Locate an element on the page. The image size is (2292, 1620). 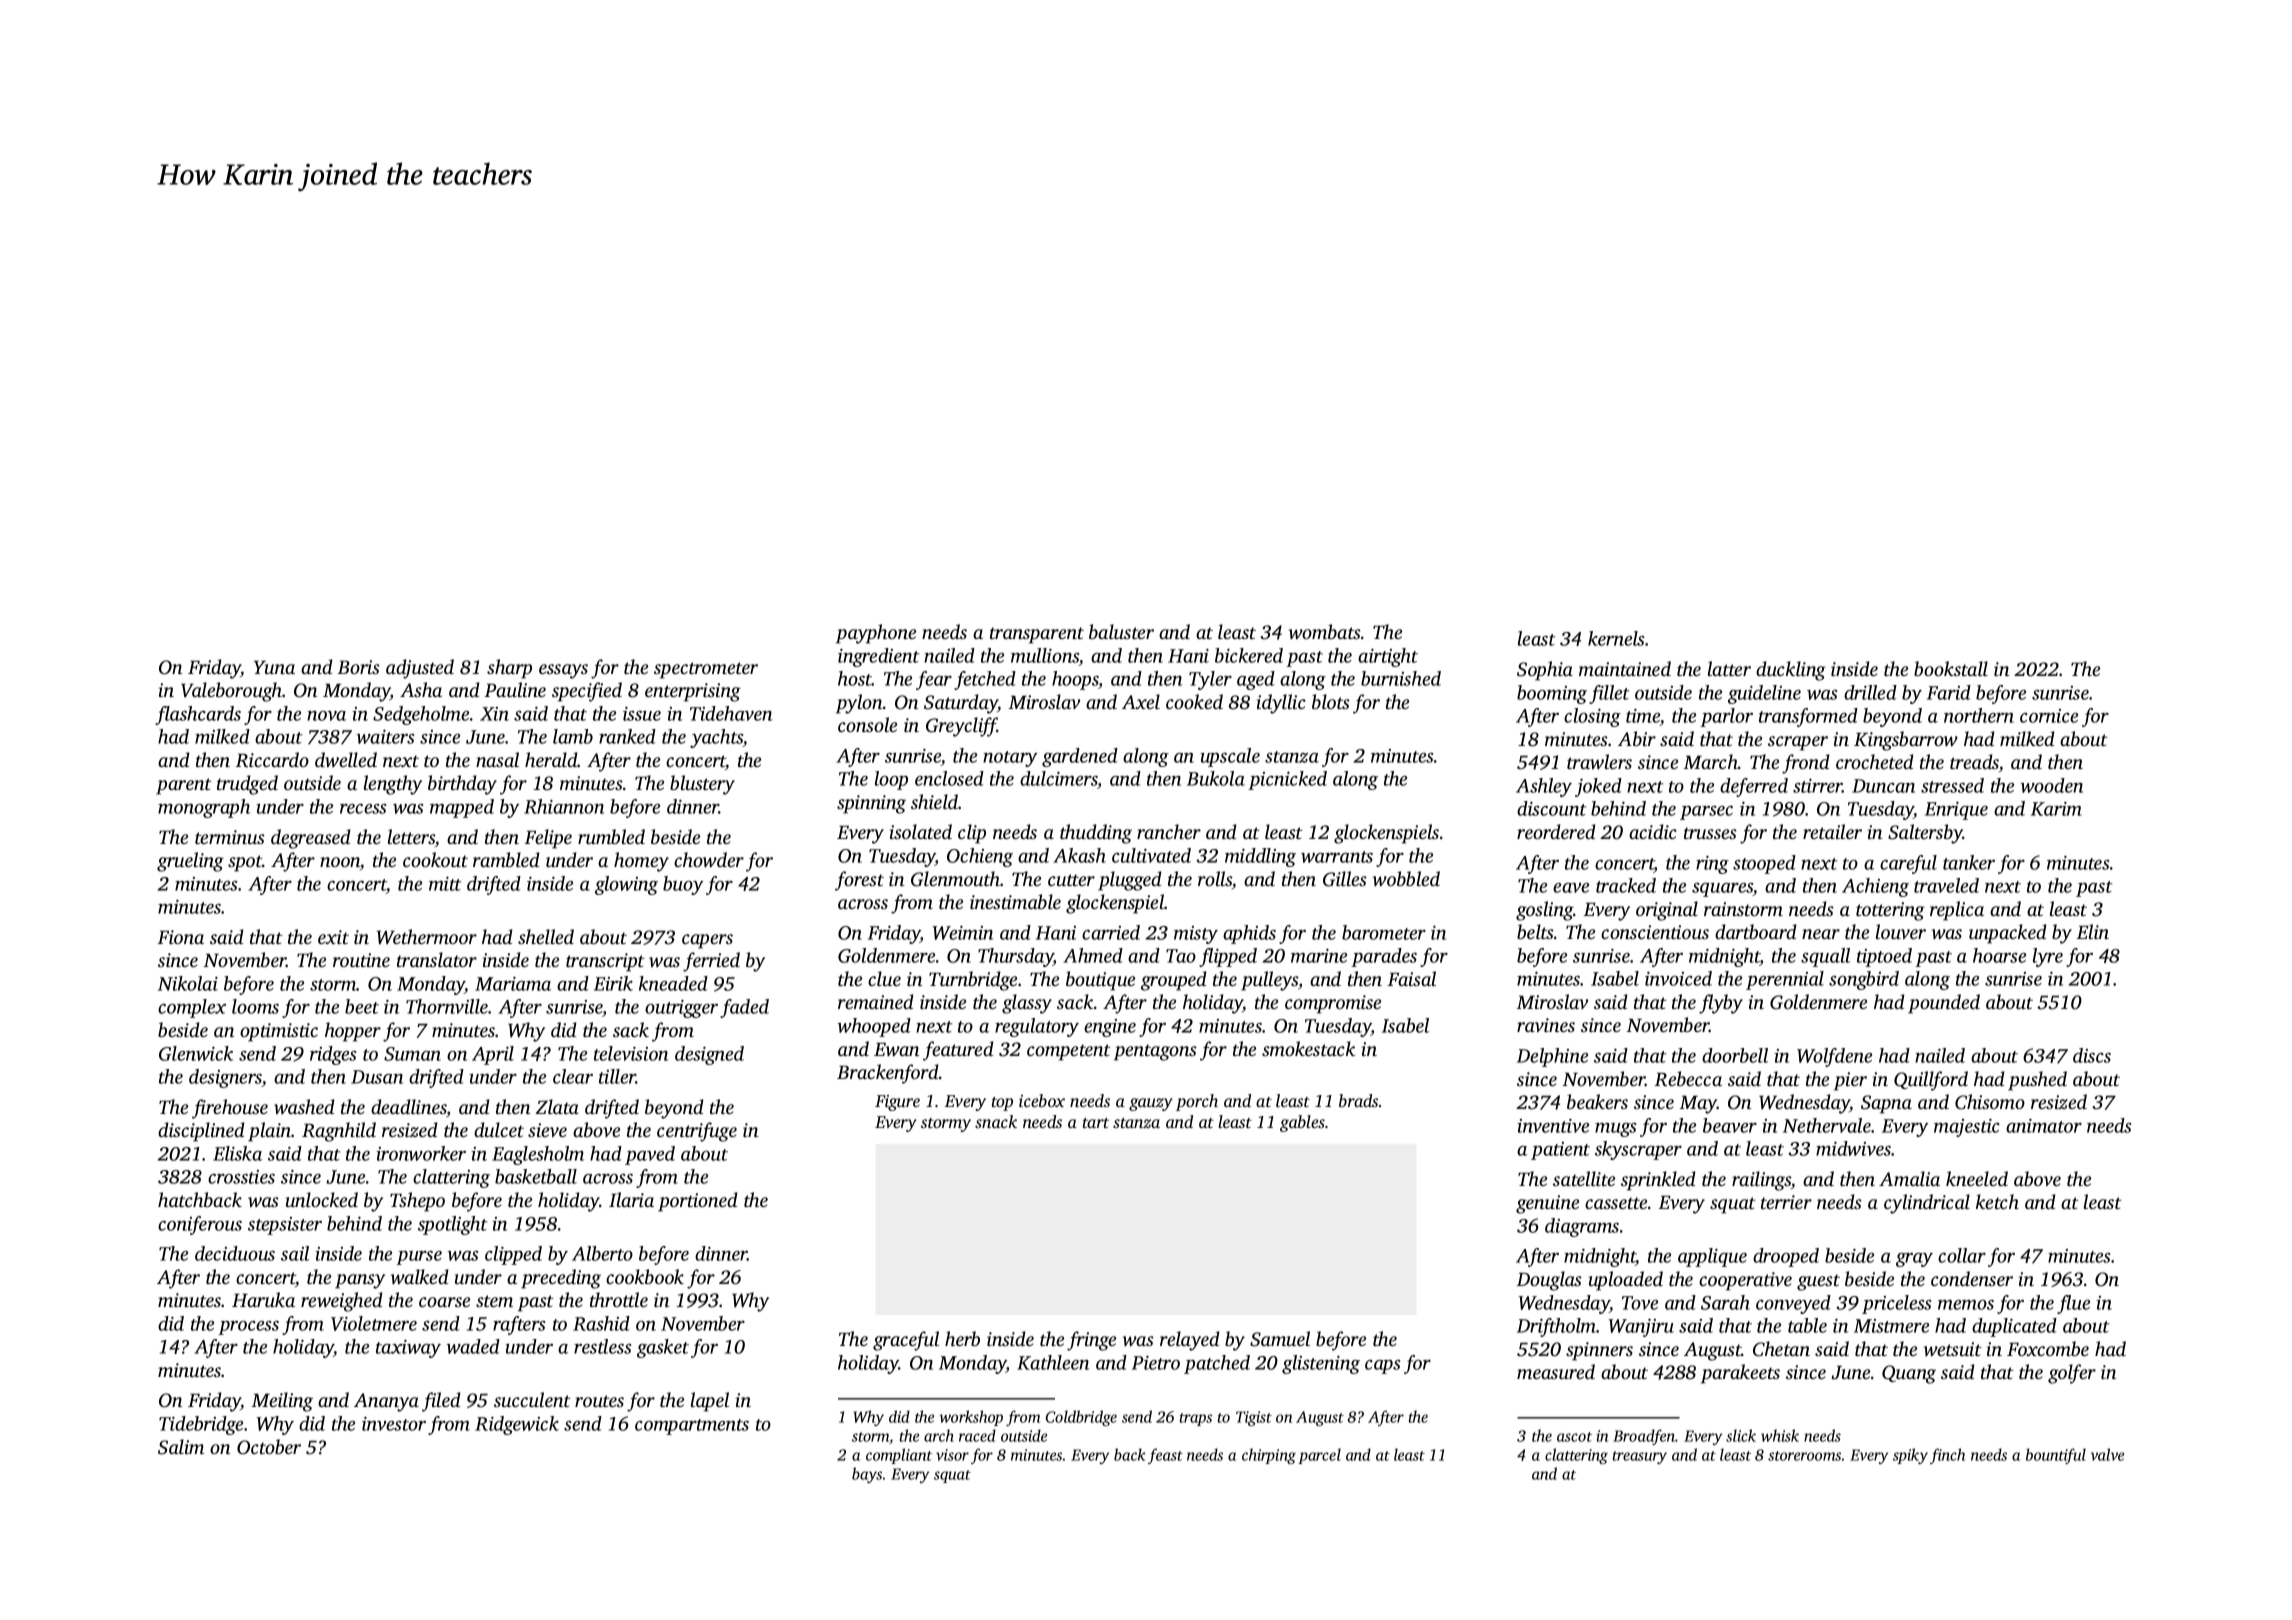
majestic is located at coordinates (1967, 1128).
